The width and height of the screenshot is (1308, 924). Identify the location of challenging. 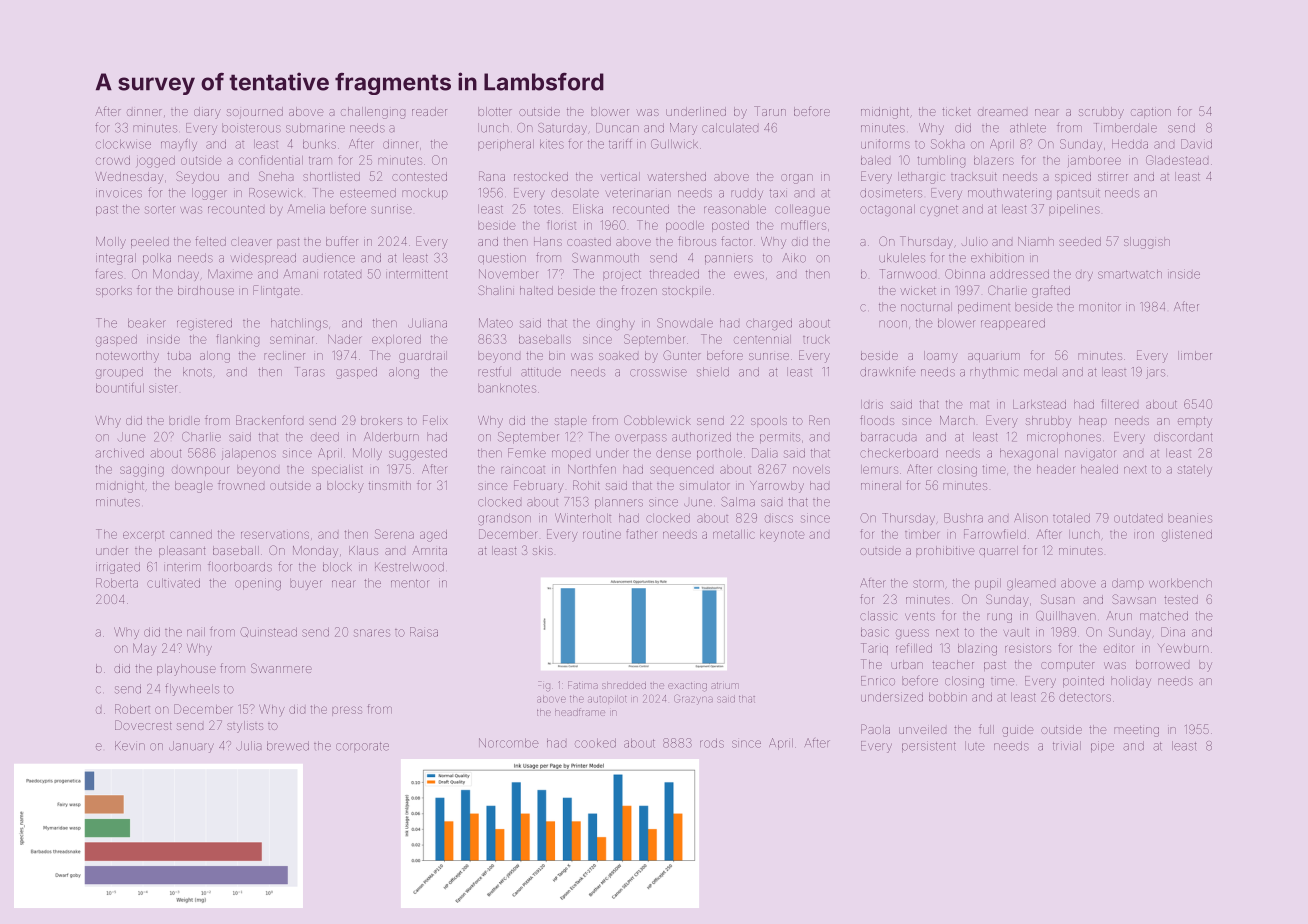
(373, 113).
